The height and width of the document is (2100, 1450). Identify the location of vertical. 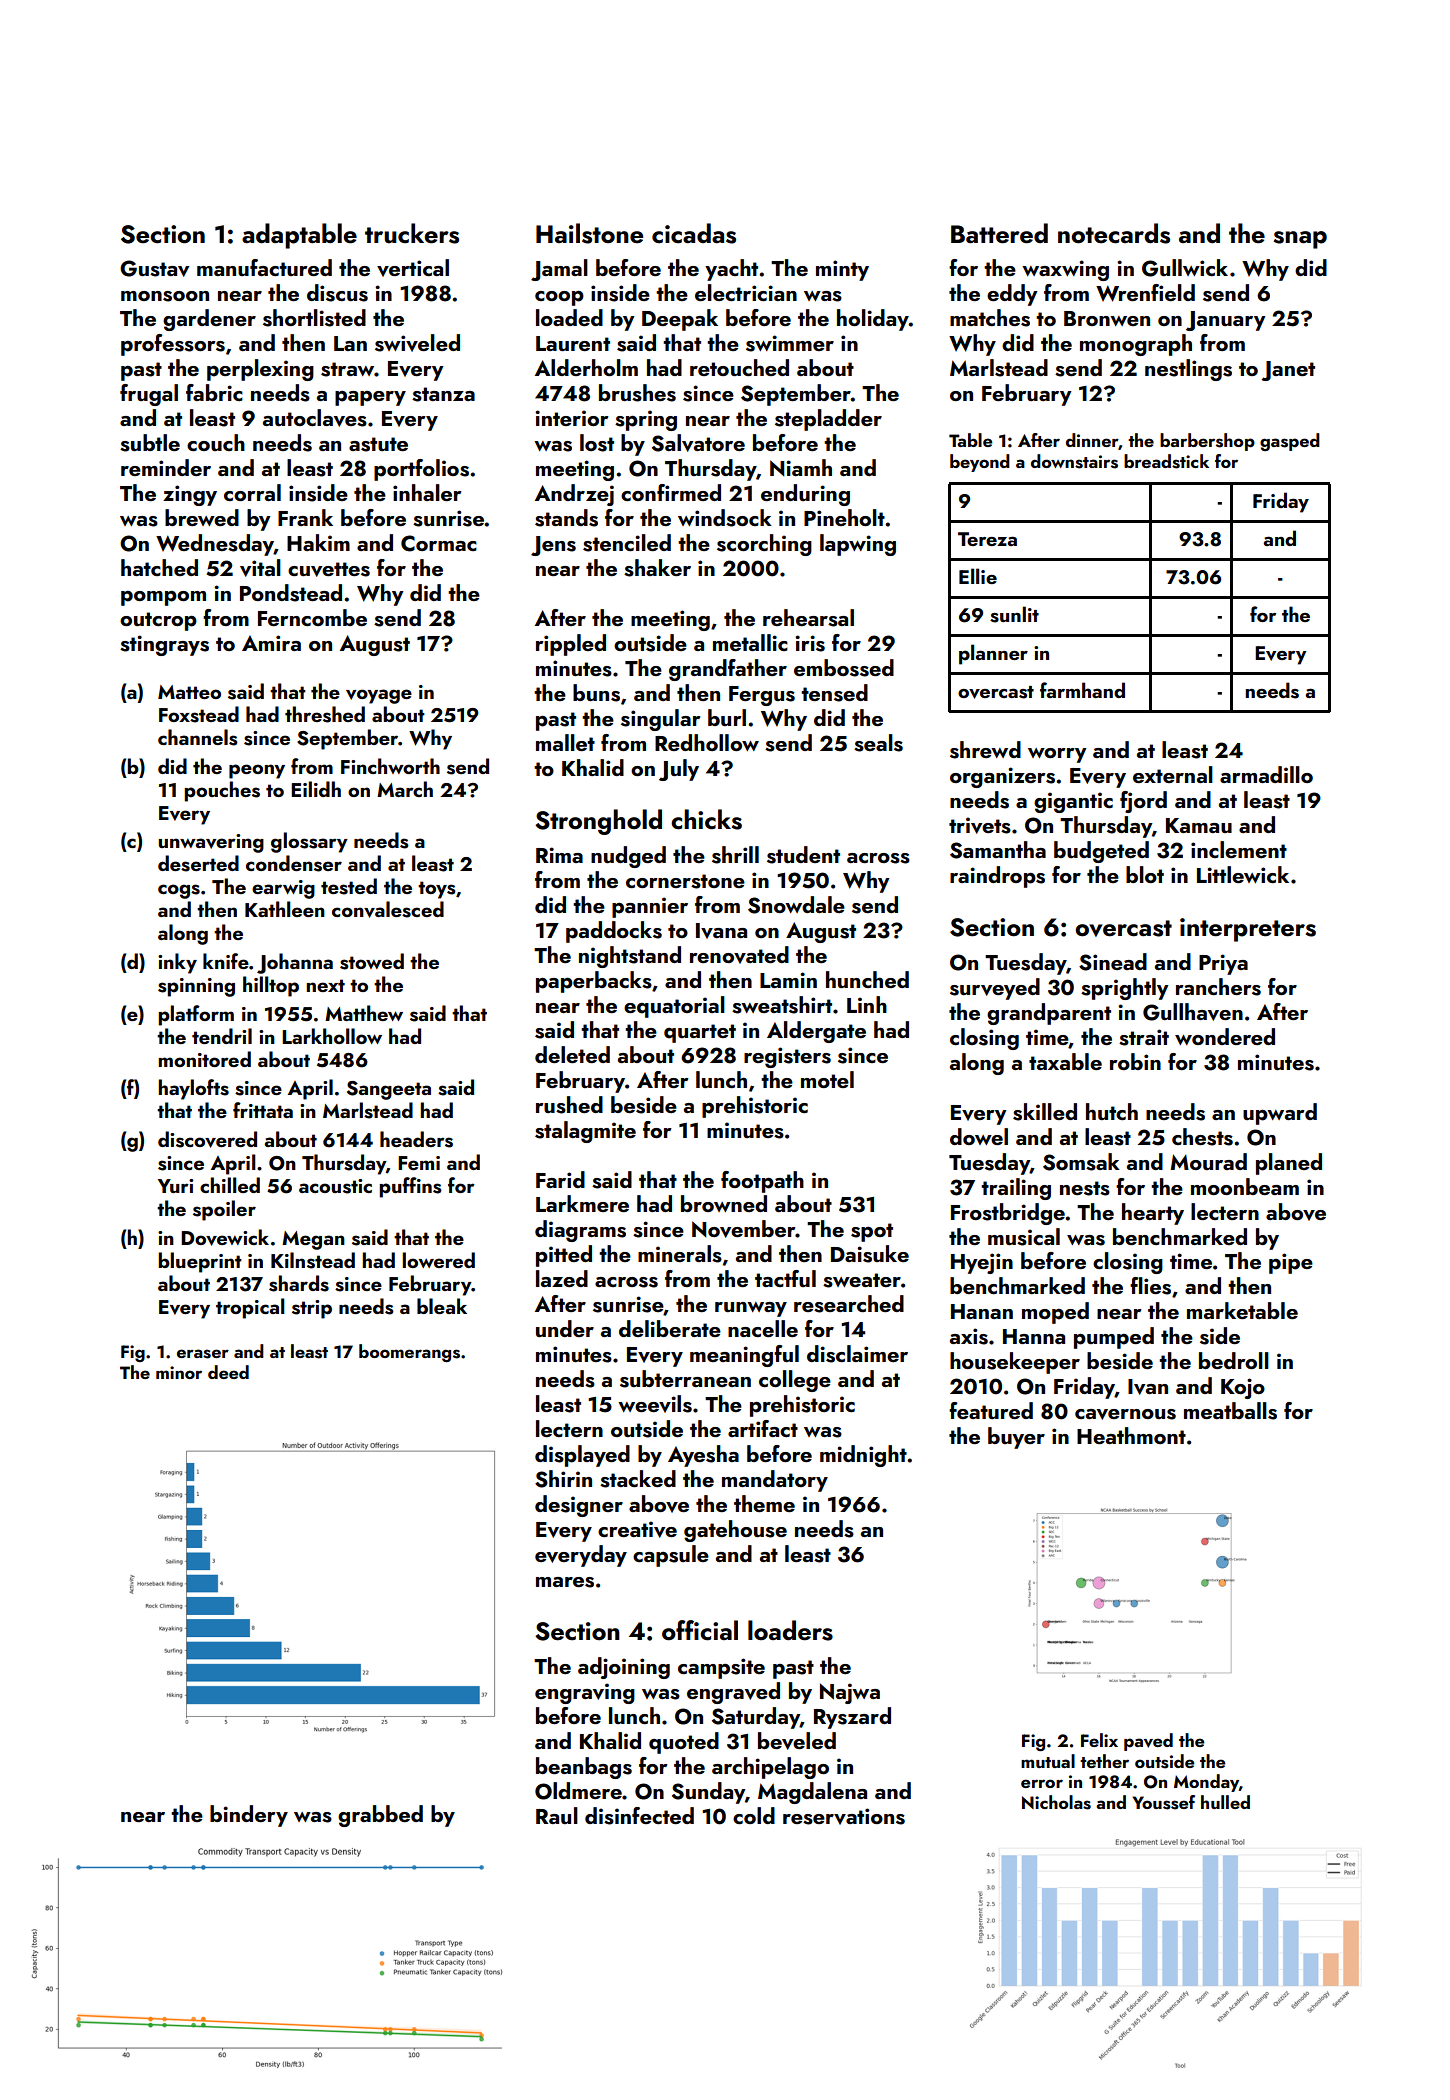
(413, 268).
